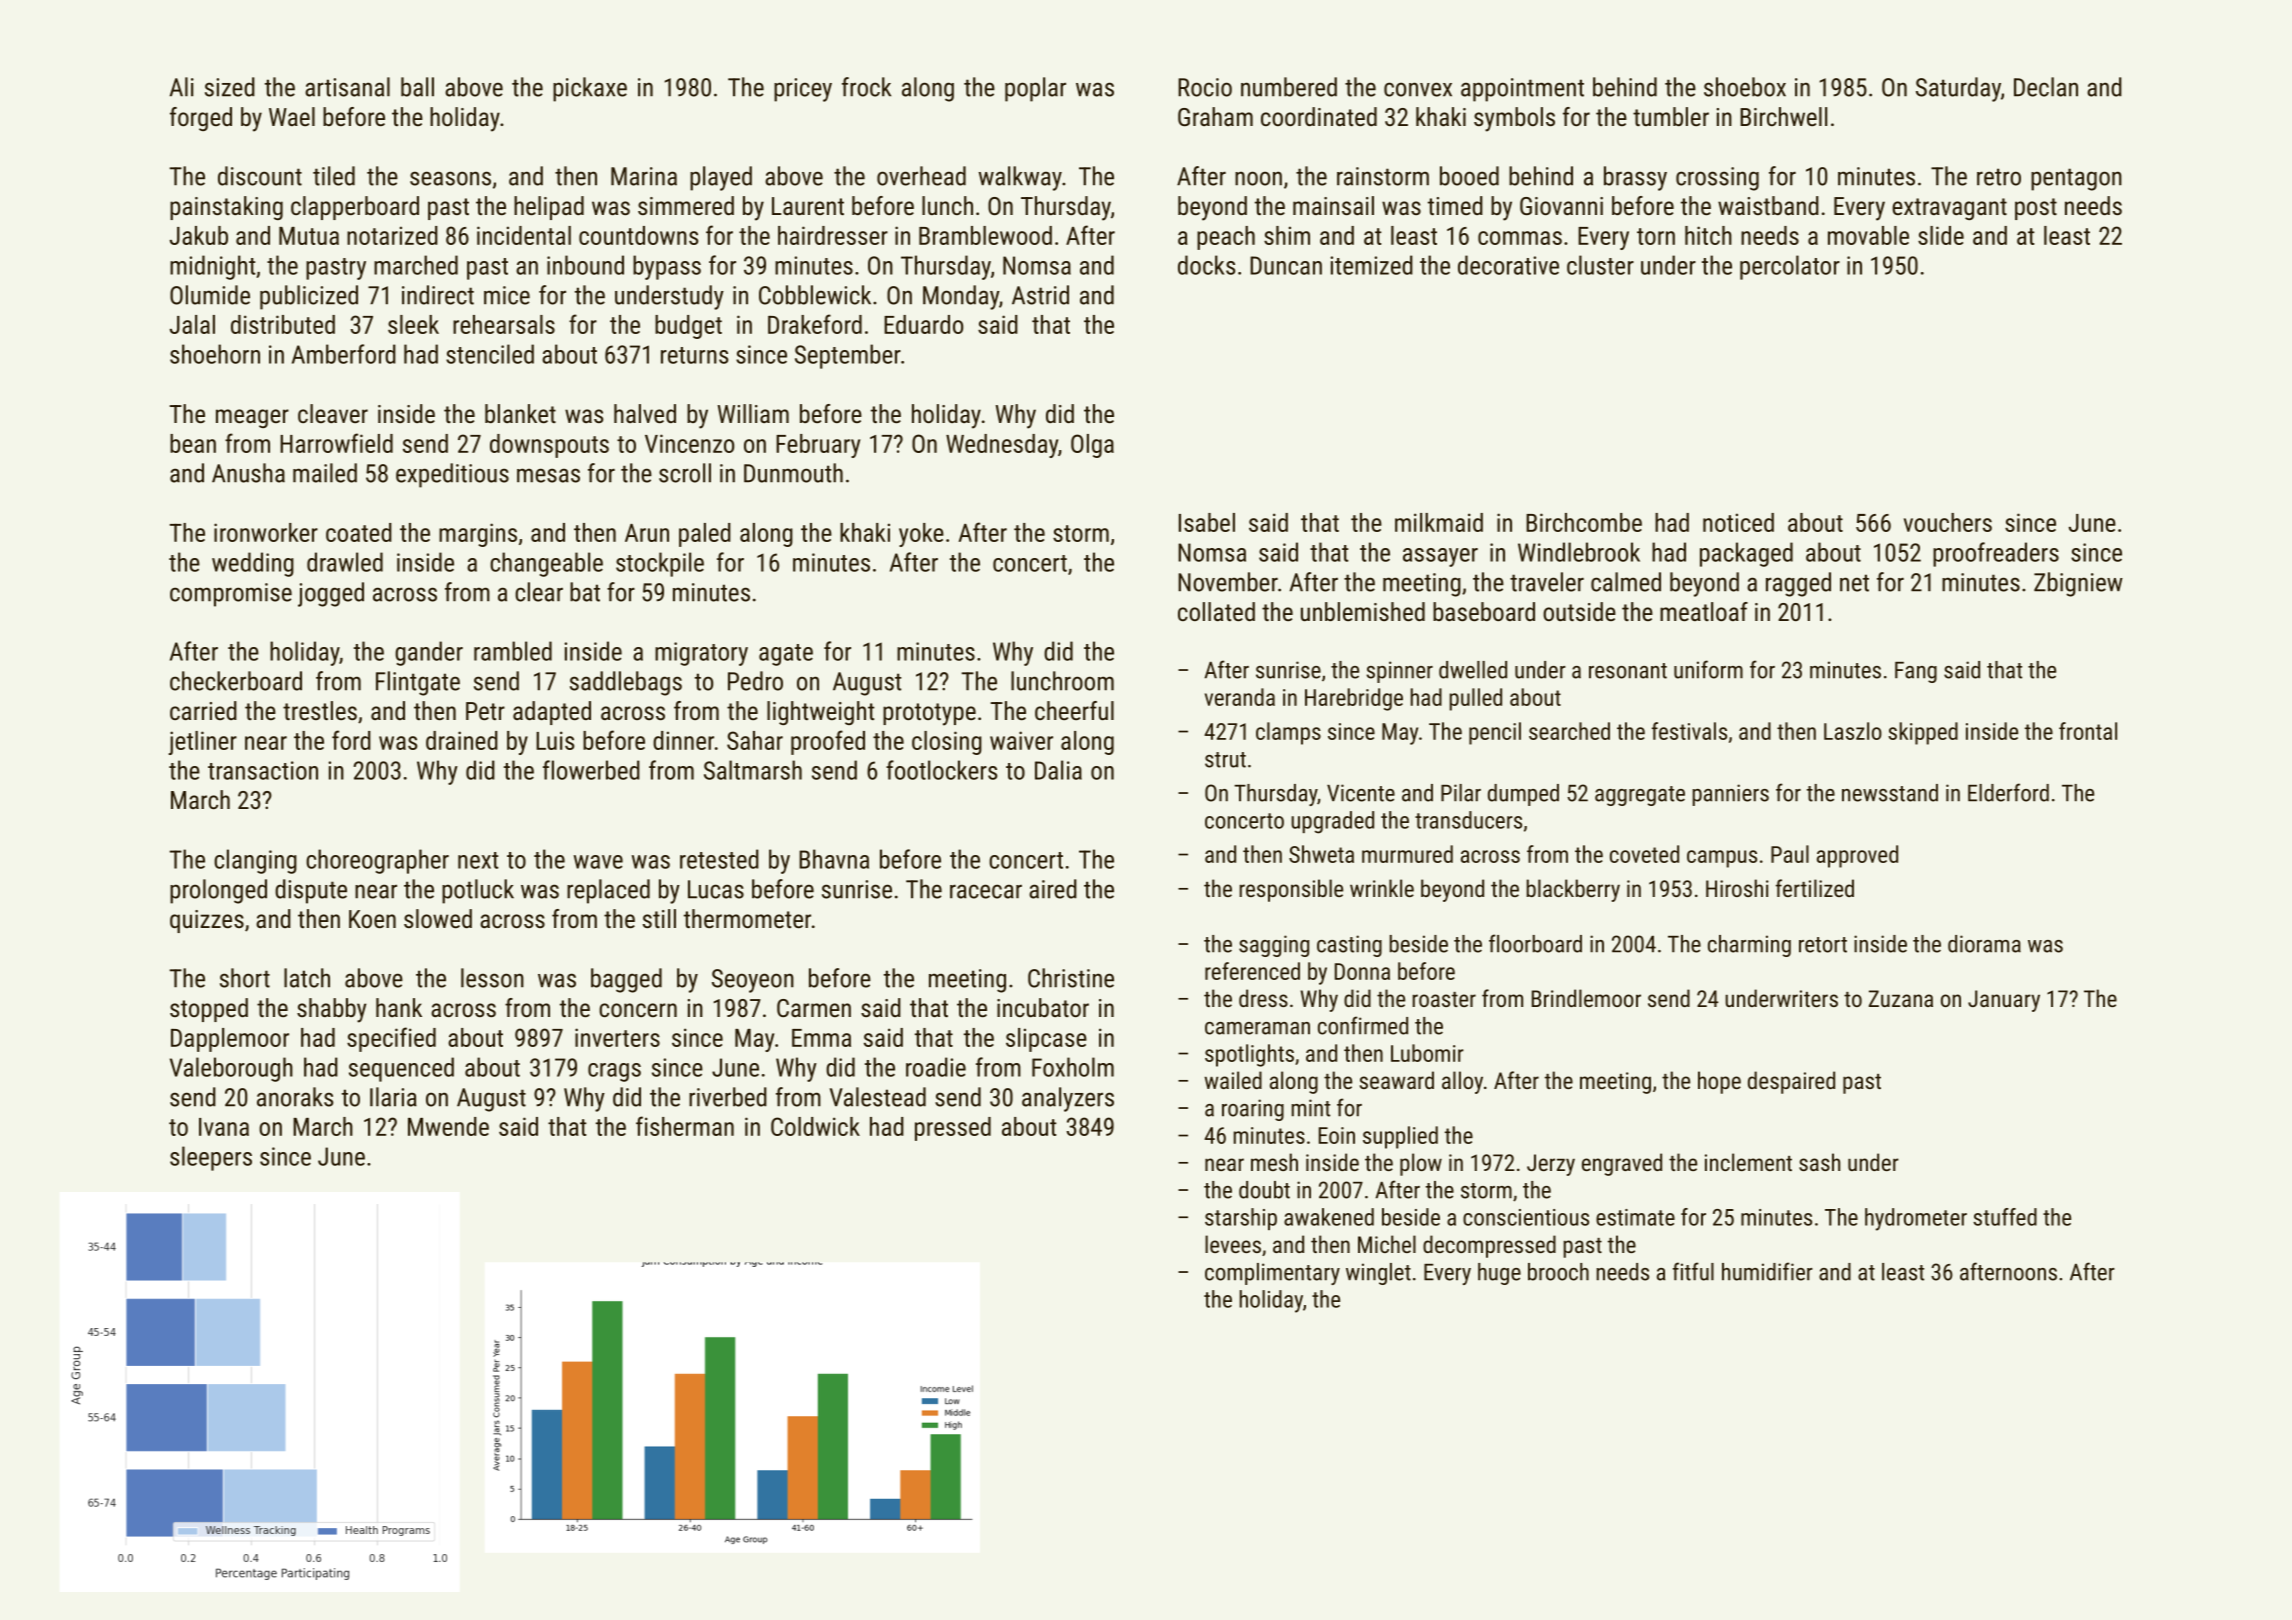 Image resolution: width=2292 pixels, height=1620 pixels. I want to click on vouchers, so click(1948, 522).
